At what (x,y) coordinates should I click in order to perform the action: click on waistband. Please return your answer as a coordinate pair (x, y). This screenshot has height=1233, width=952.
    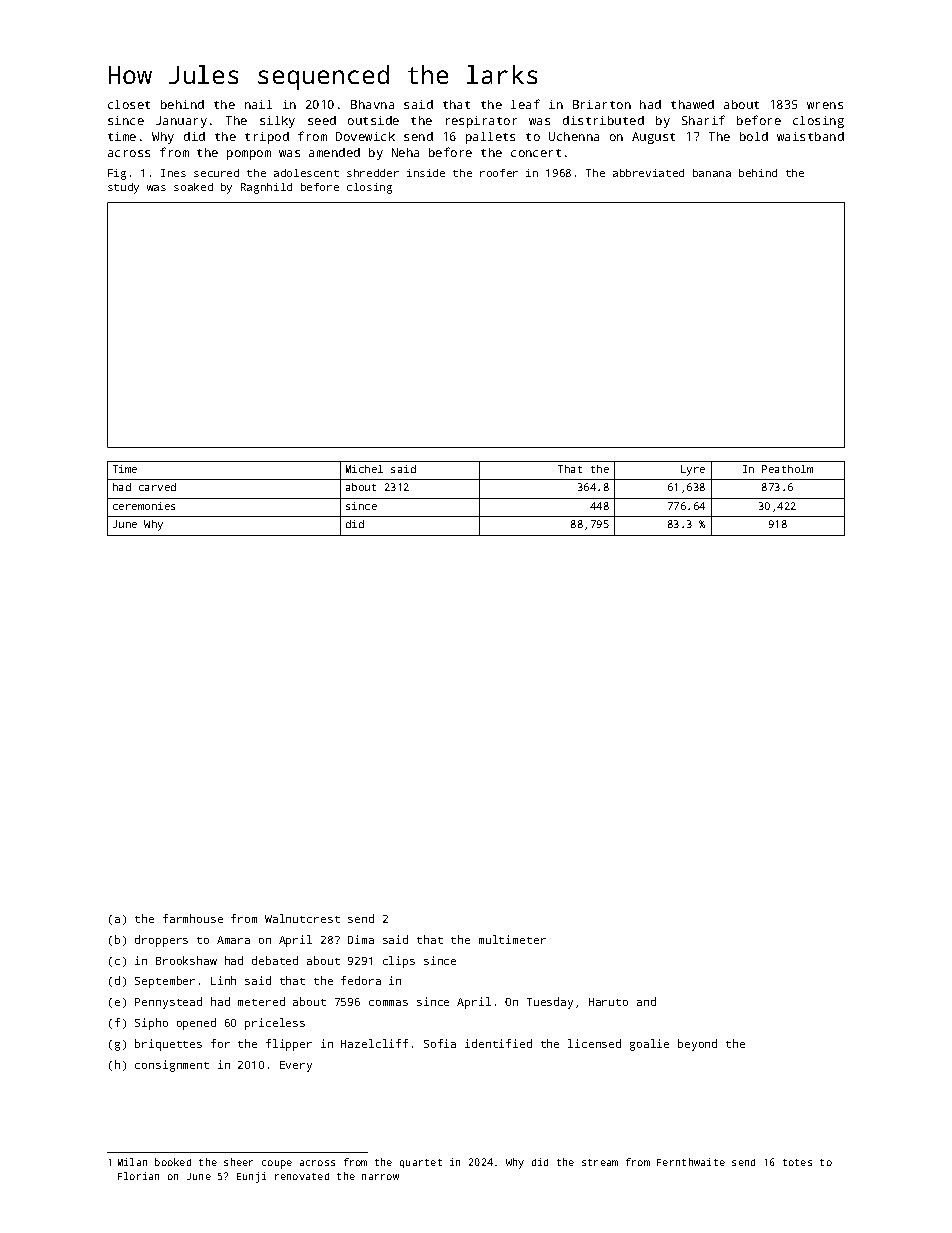
    Looking at the image, I should click on (810, 136).
